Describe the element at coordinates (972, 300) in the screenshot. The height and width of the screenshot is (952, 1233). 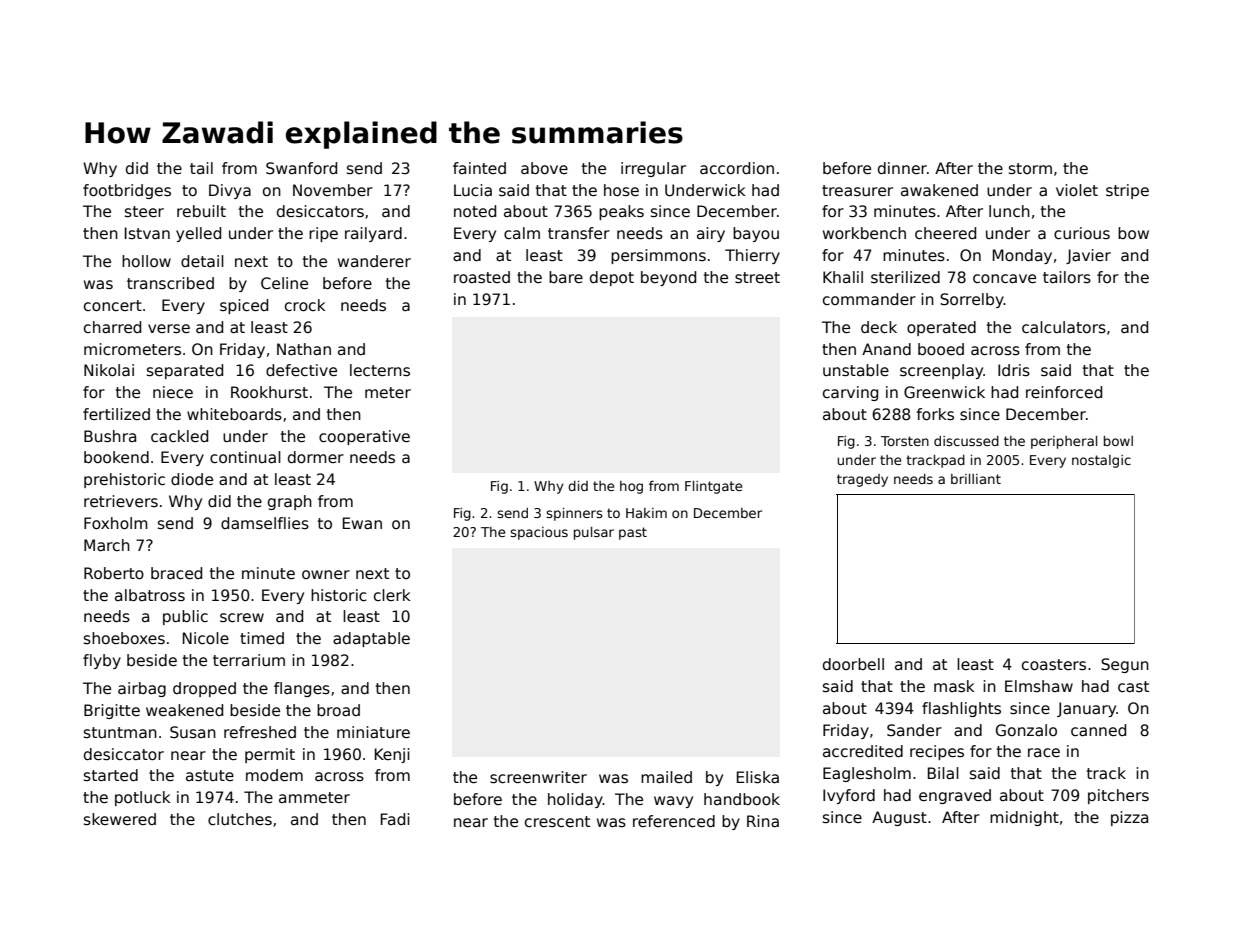
I see `Sorrelby` at that location.
